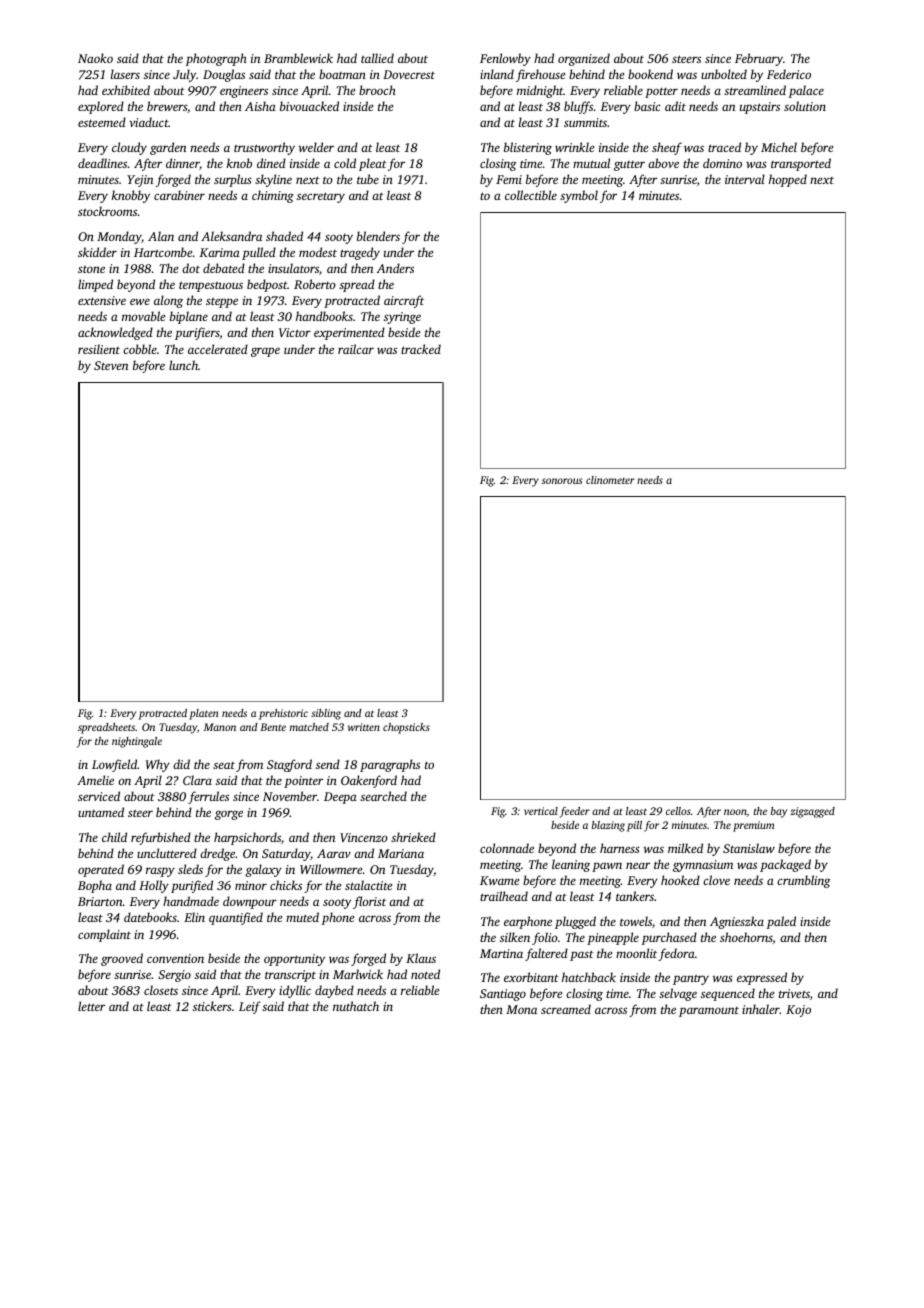 The height and width of the screenshot is (1308, 924). Describe the element at coordinates (678, 811) in the screenshot. I see `cellos` at that location.
